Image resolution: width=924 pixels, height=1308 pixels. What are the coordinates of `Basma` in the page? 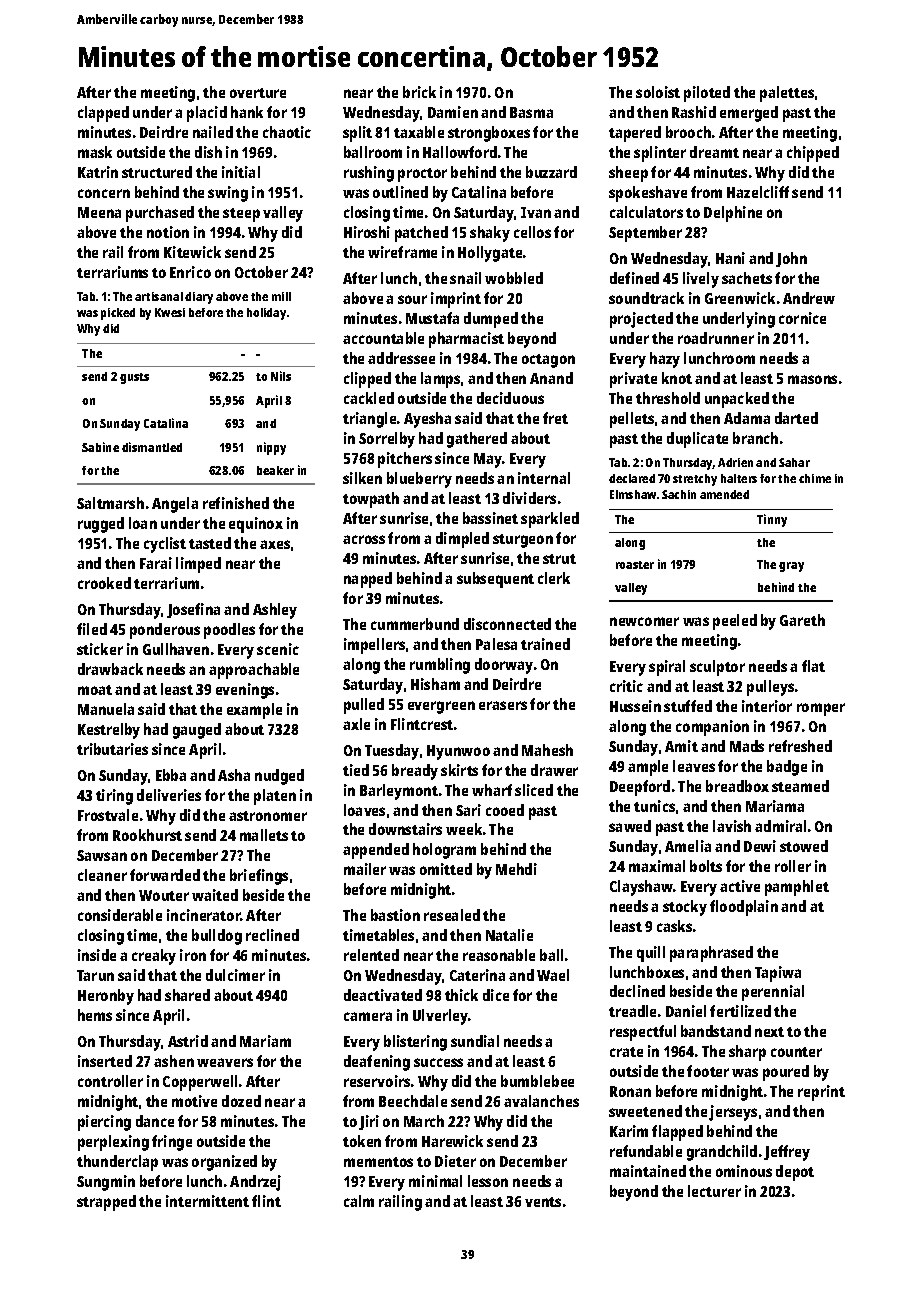 It's located at (531, 112).
